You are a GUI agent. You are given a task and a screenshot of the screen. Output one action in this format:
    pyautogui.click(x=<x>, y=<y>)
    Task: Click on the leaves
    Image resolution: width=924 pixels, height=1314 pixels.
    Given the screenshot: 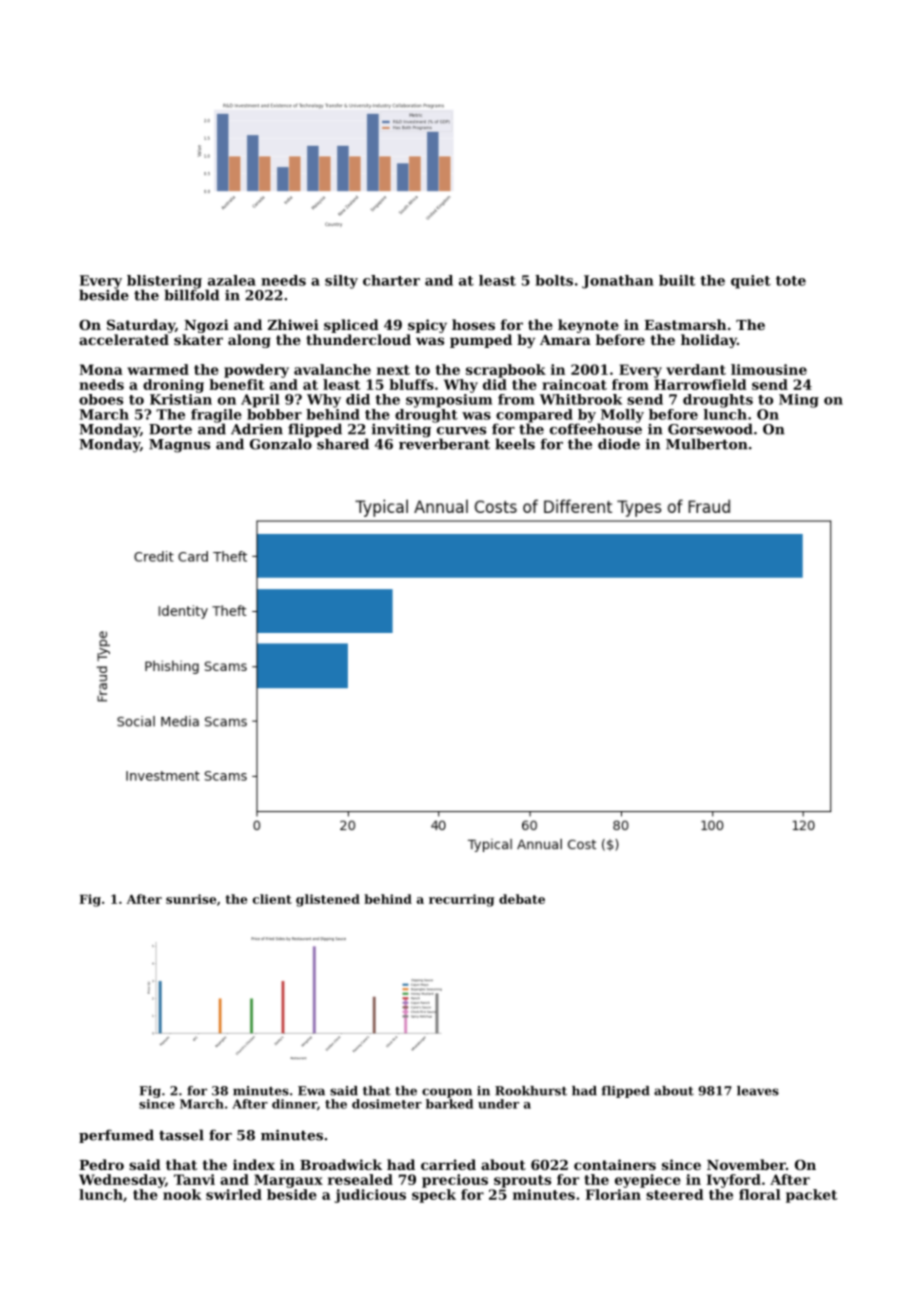 What is the action you would take?
    pyautogui.click(x=758, y=1091)
